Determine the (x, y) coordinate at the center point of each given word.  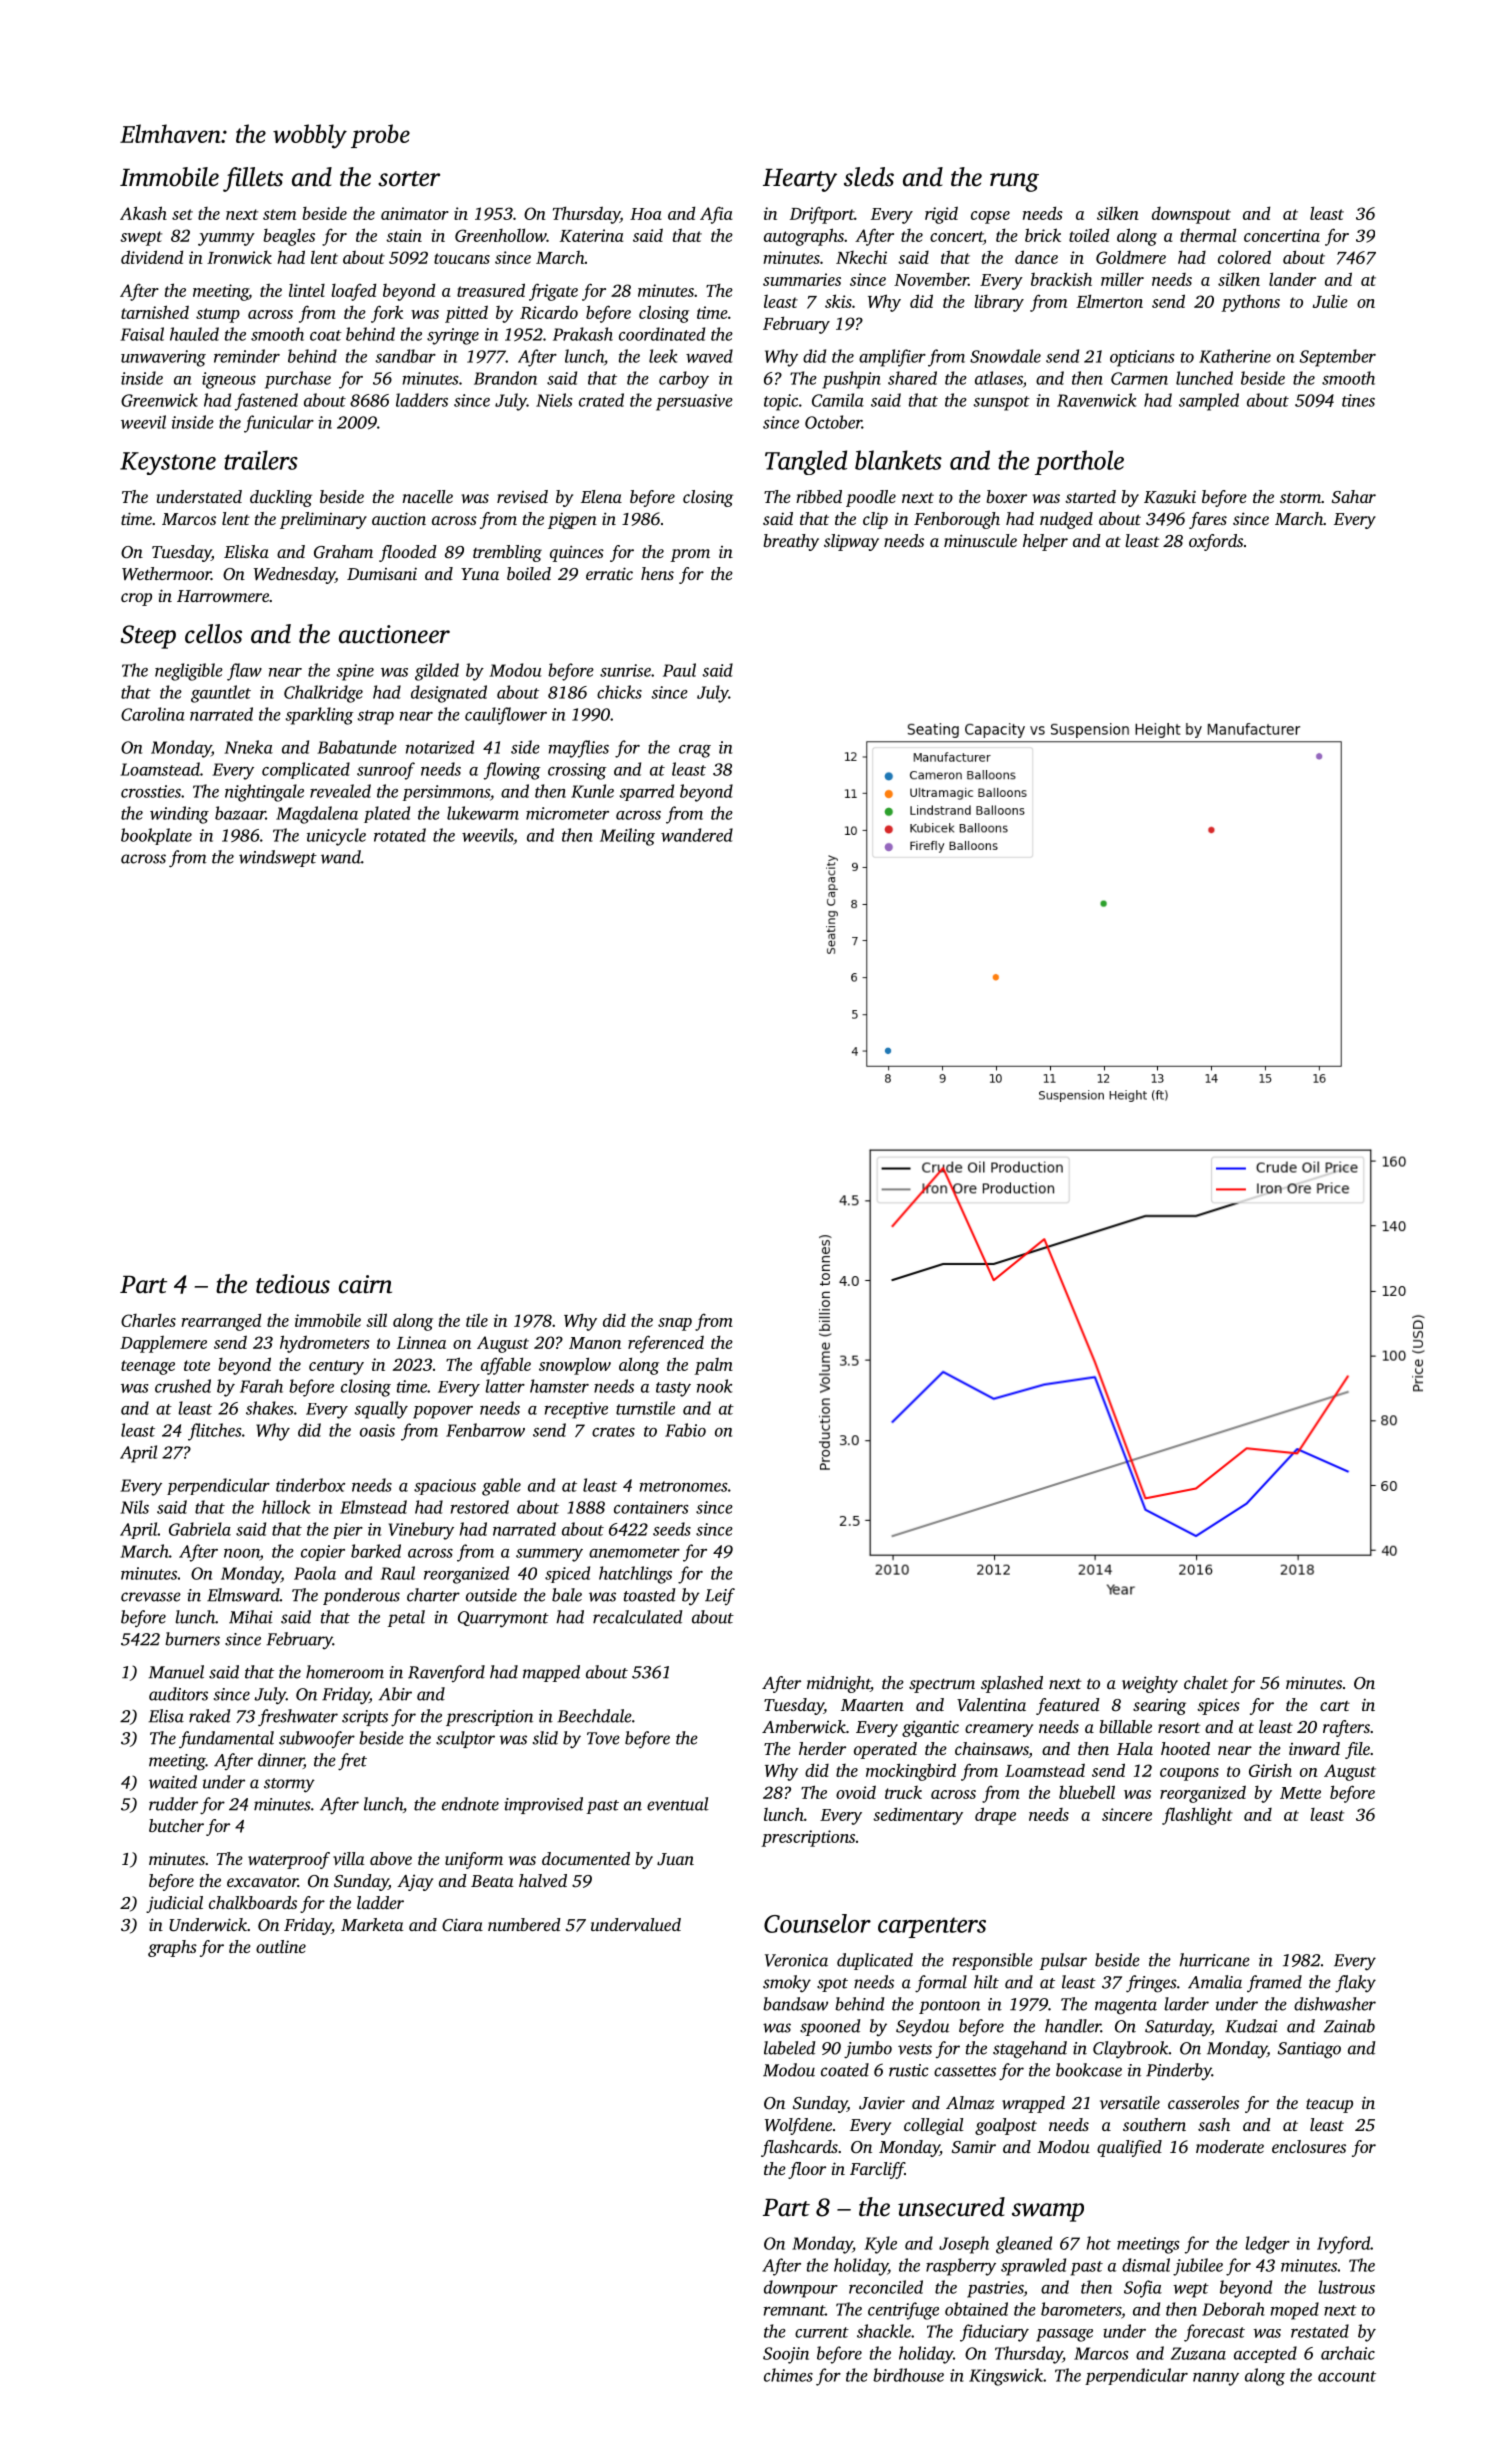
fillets (253, 179)
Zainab (1349, 2026)
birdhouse (908, 2375)
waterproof (289, 1860)
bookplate (156, 836)
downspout (1191, 215)
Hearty (800, 180)
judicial (174, 1904)
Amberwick (804, 1726)
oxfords (1216, 542)
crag (695, 751)
